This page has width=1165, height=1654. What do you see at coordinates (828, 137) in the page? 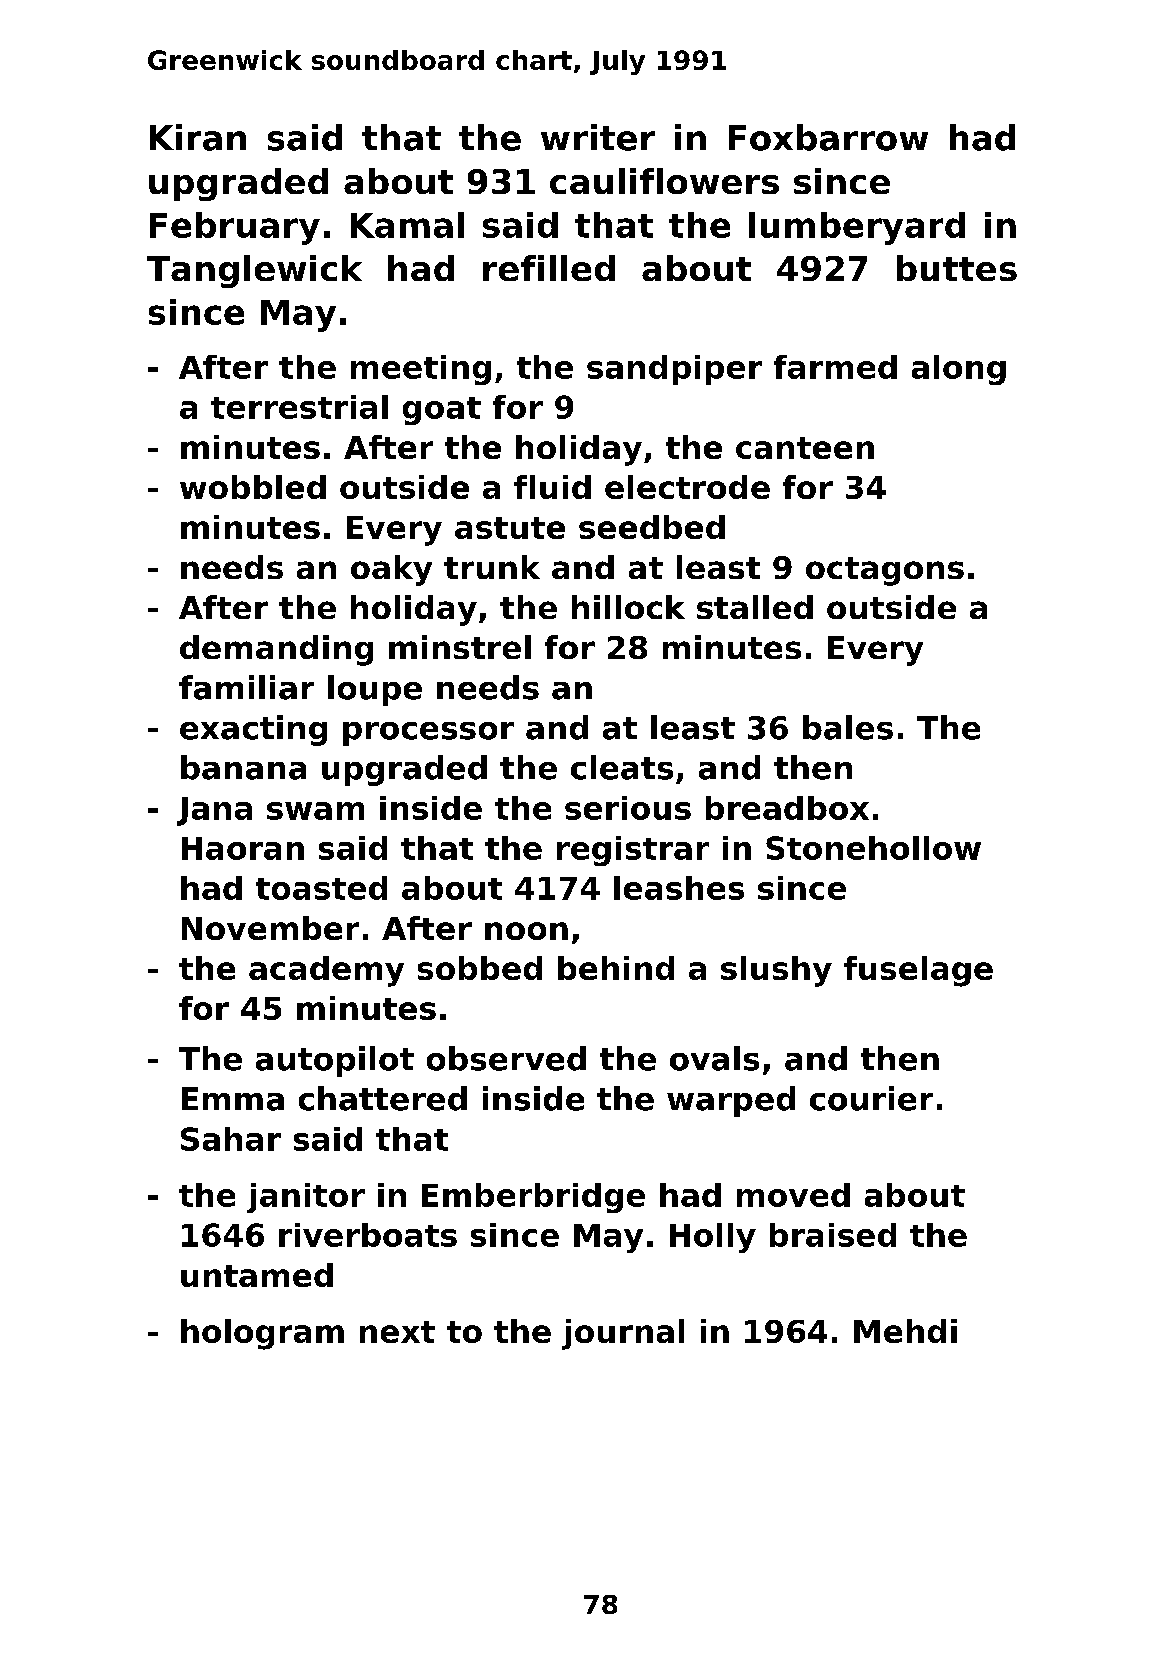
I see `Foxbarrow` at bounding box center [828, 137].
